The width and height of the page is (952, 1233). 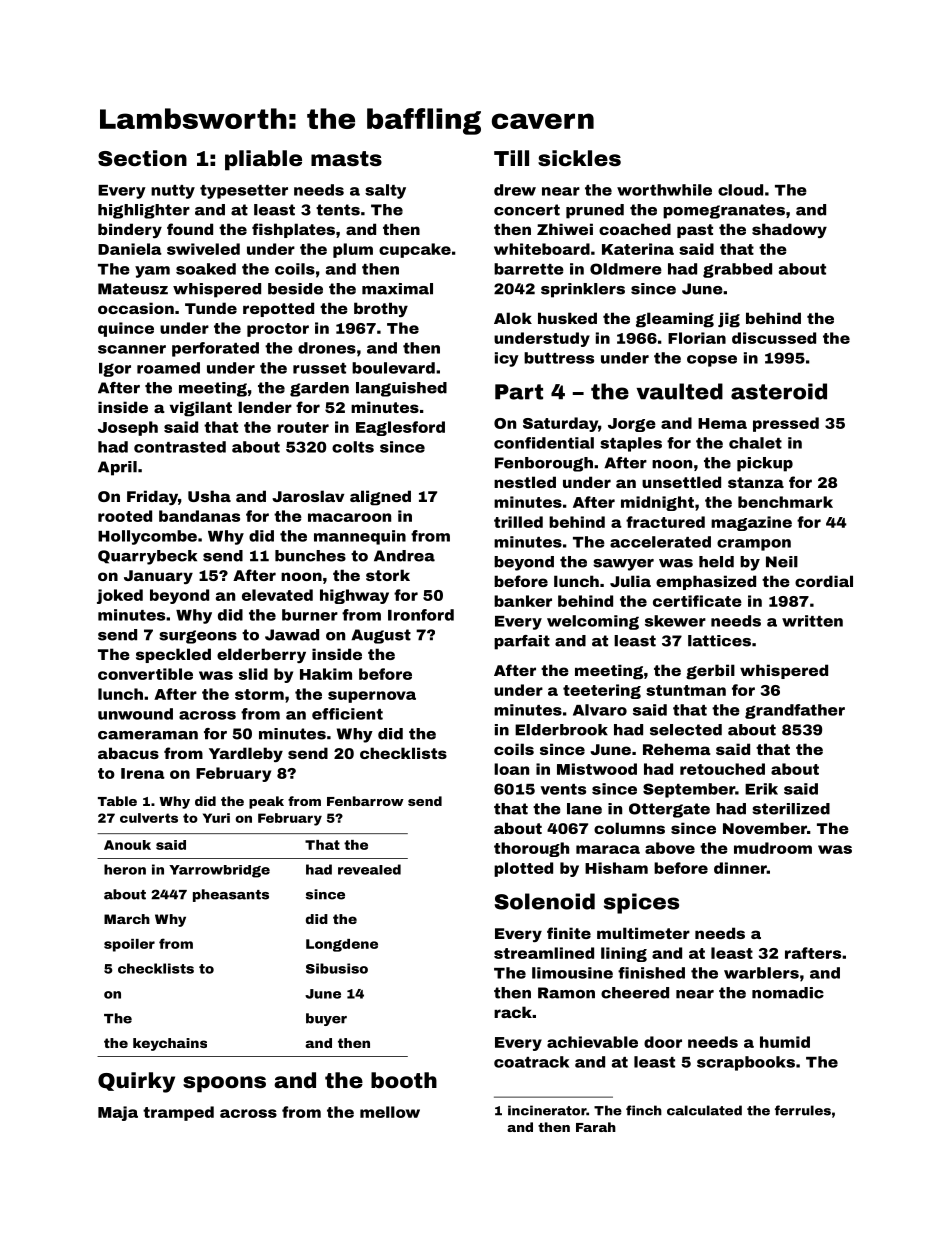 I want to click on shadowy, so click(x=789, y=230).
